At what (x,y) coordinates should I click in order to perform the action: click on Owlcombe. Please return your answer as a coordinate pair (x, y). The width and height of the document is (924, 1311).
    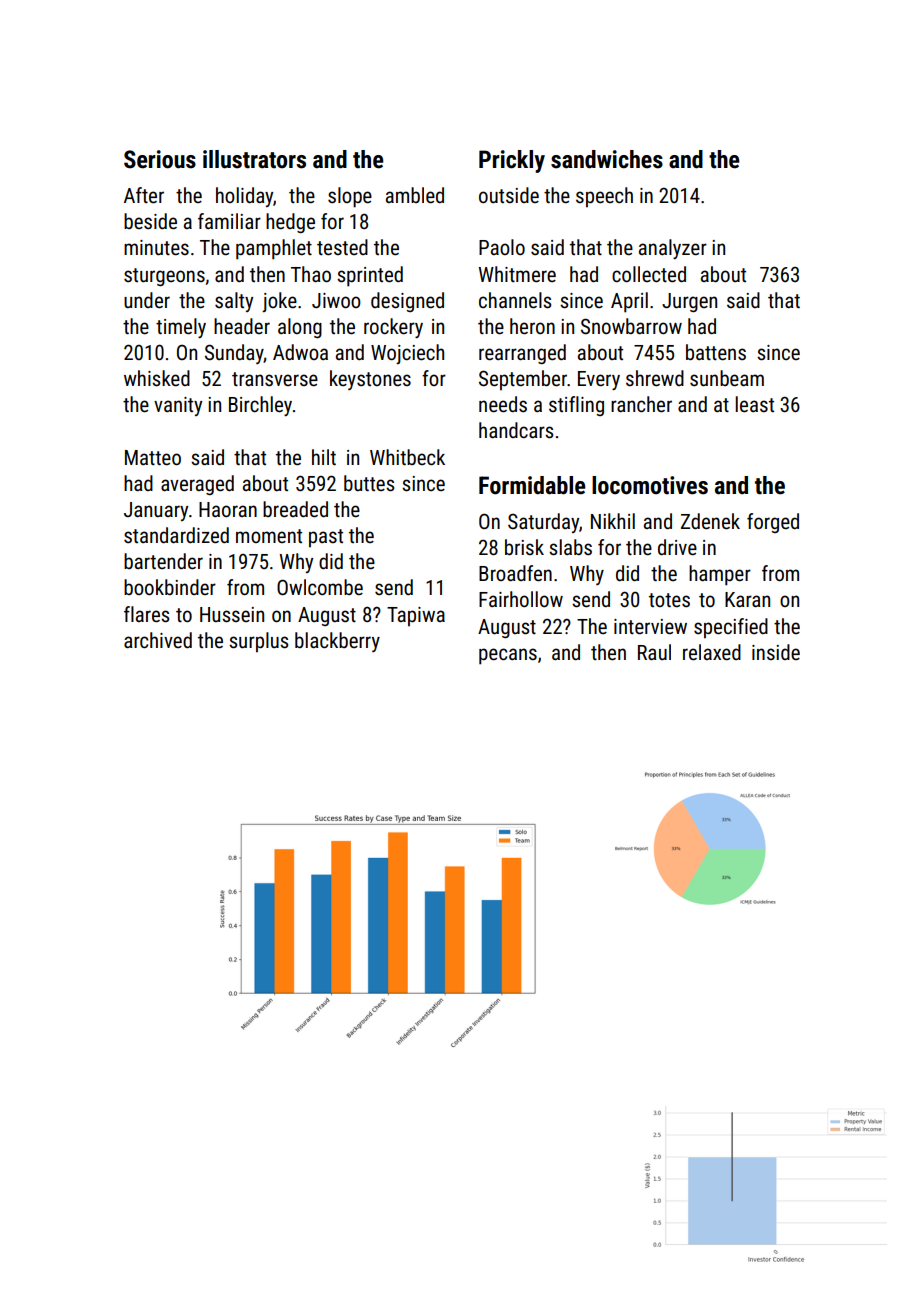
    Looking at the image, I should click on (320, 587).
